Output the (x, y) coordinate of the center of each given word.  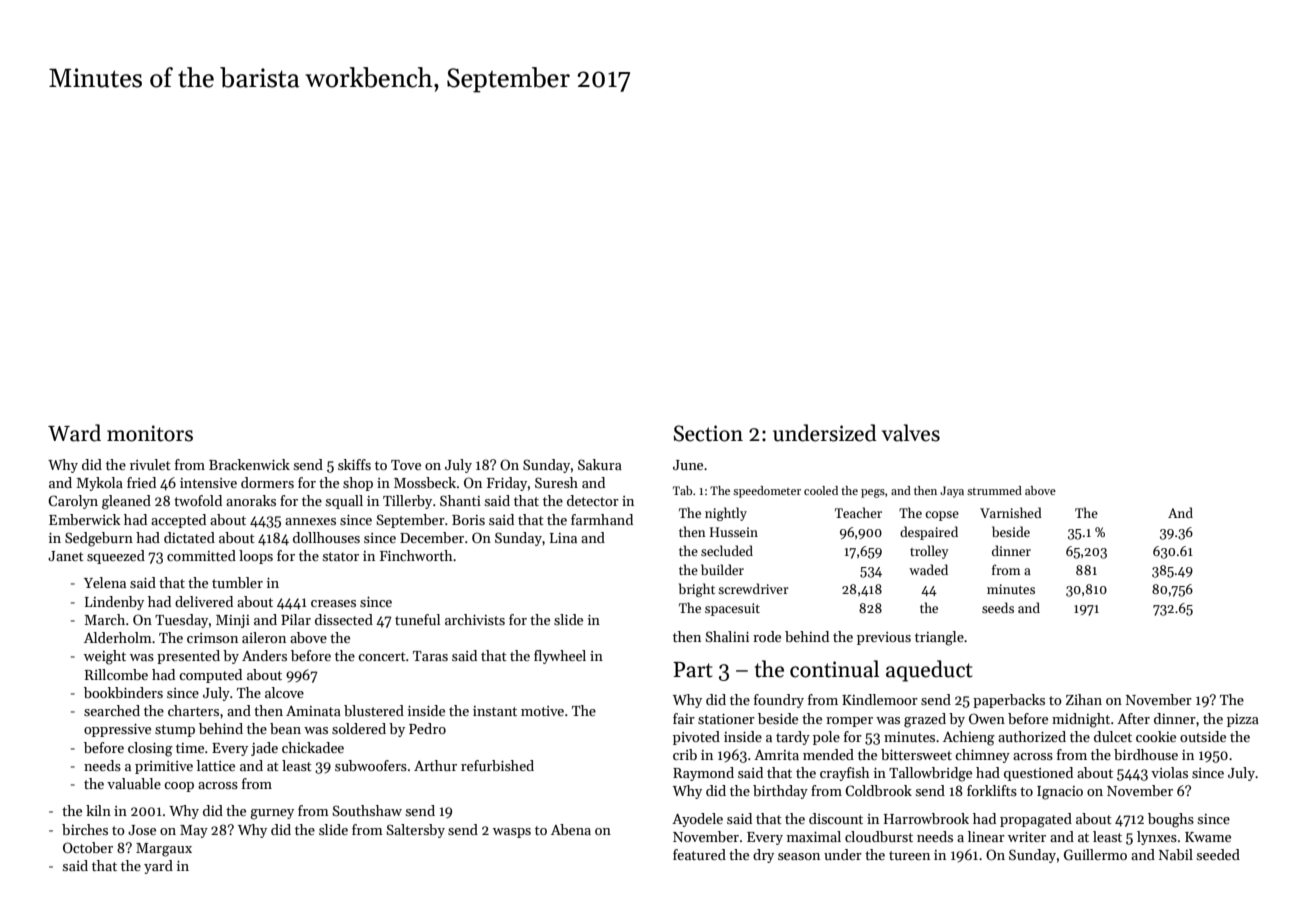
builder (722, 569)
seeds (998, 607)
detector (593, 500)
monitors (150, 433)
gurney (272, 814)
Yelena (105, 582)
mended (828, 754)
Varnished (1011, 512)
